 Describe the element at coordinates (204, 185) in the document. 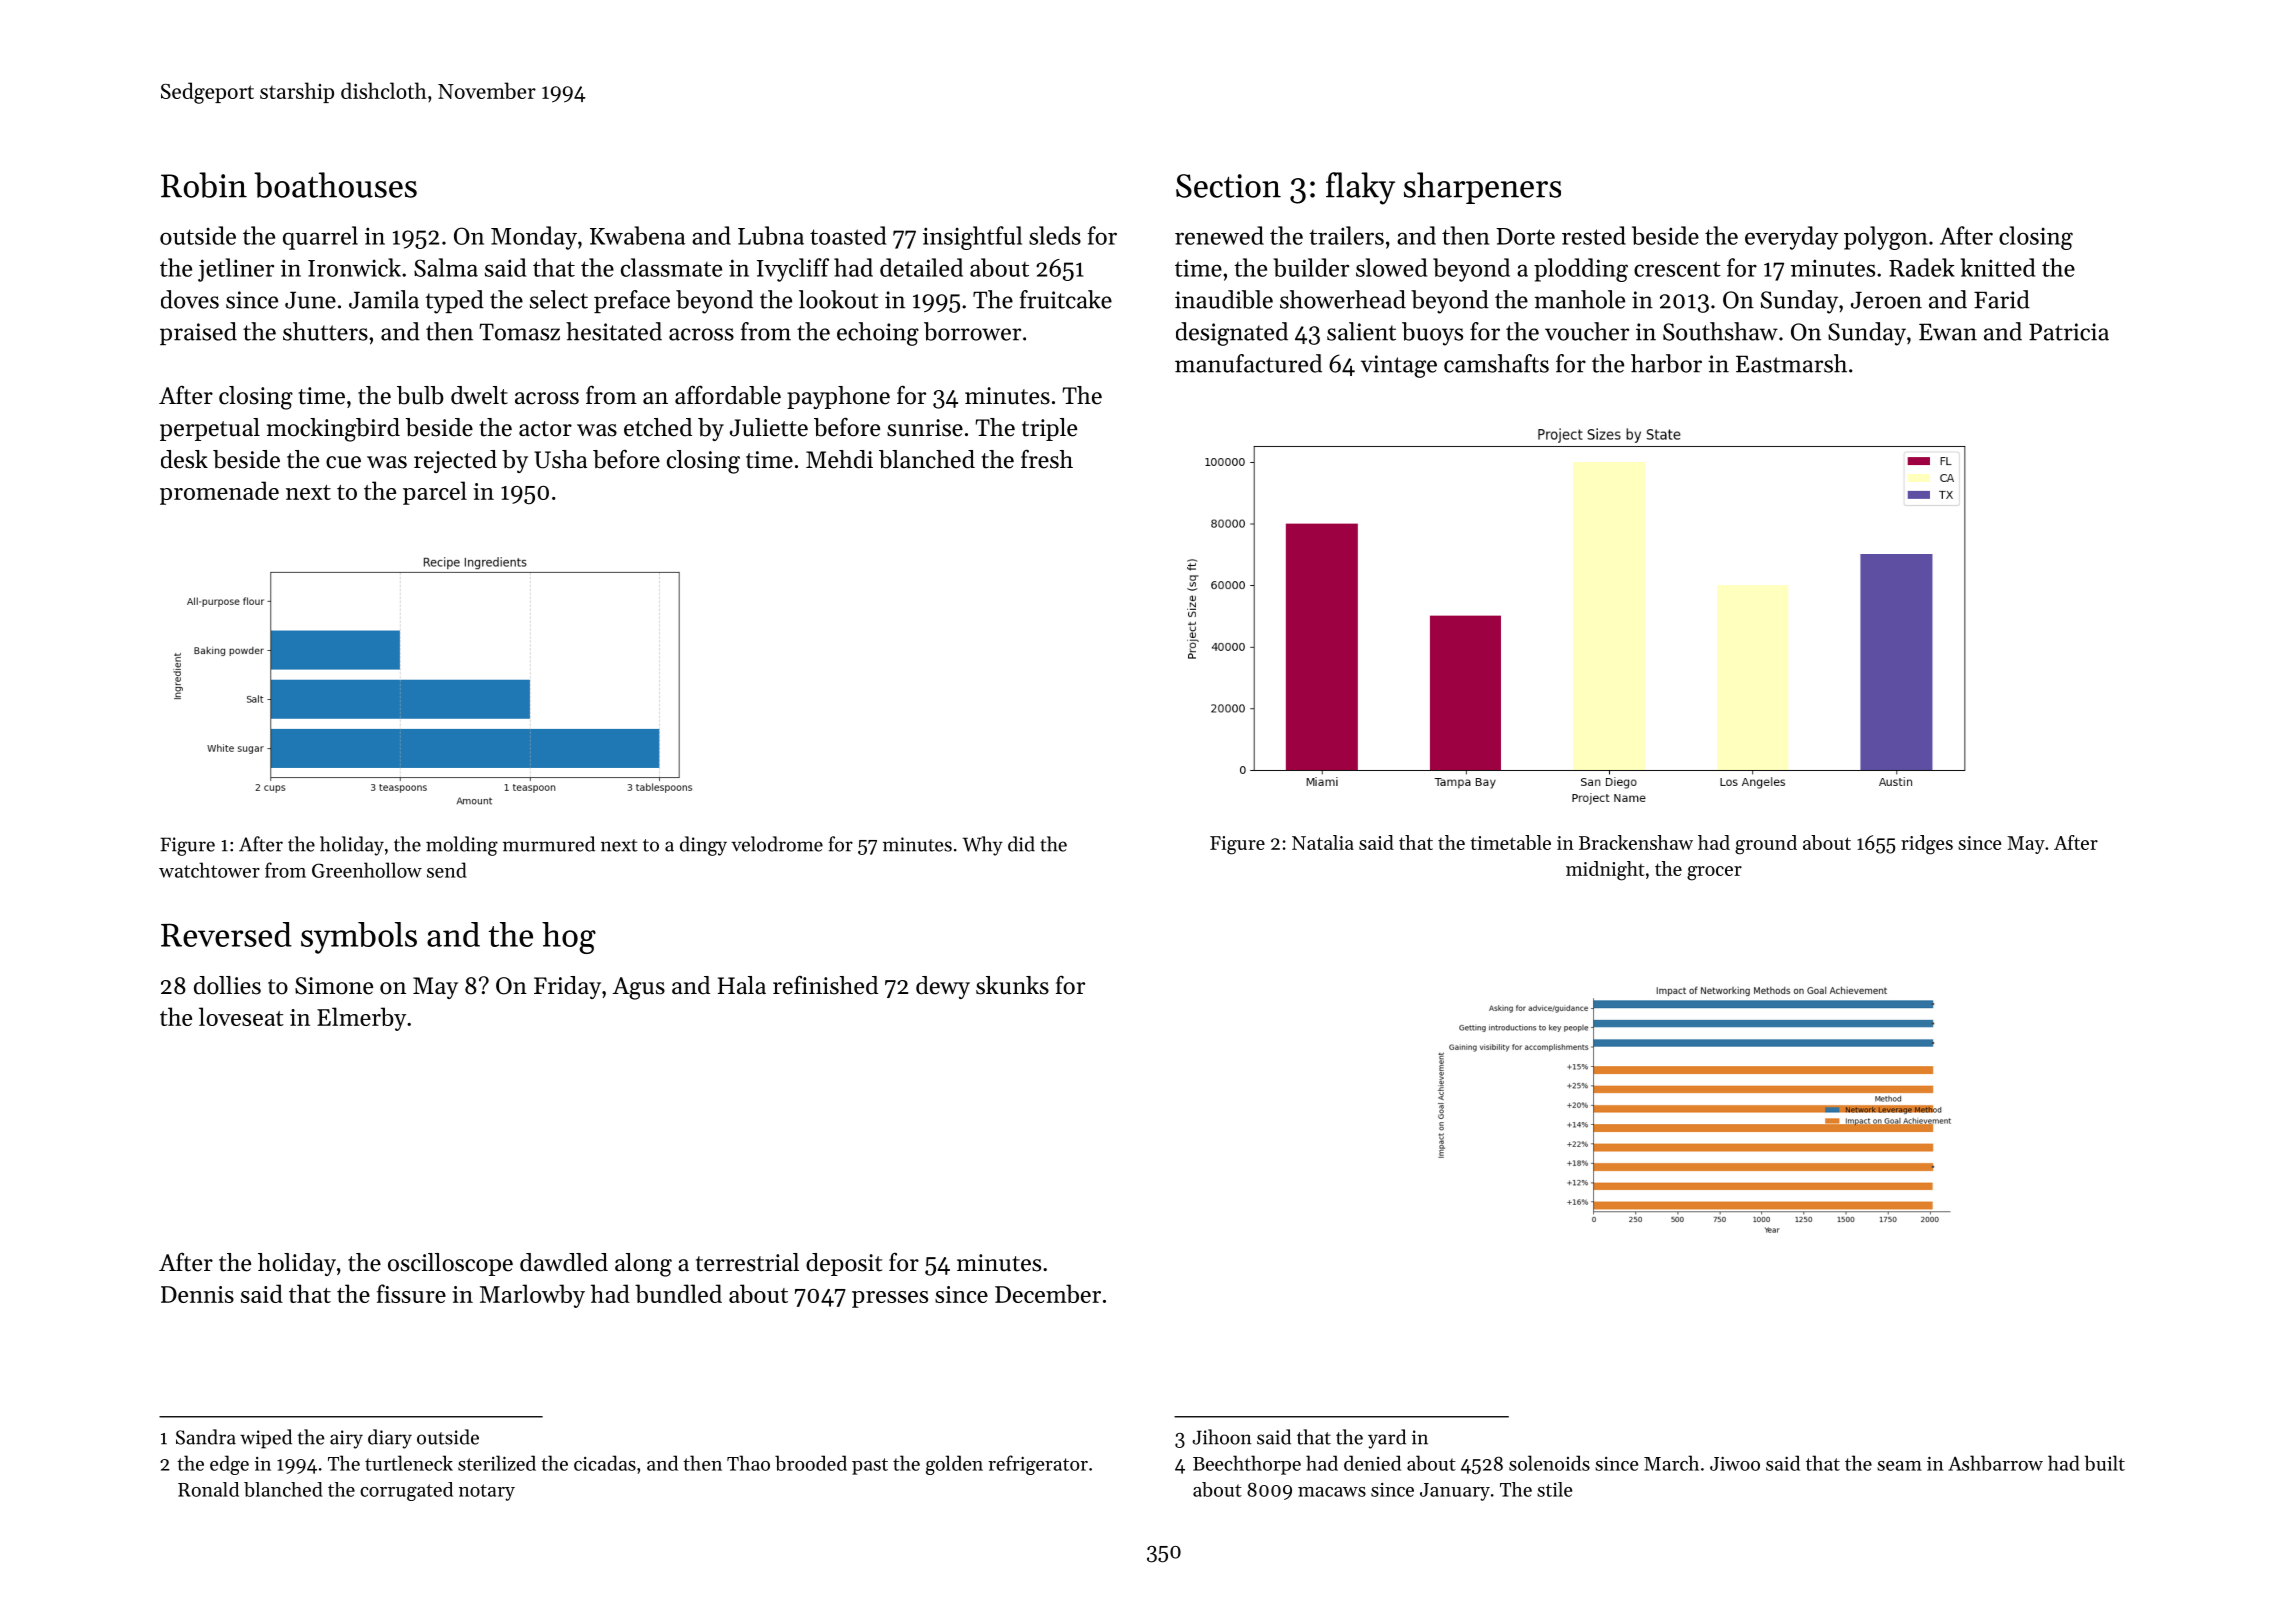

I see `Robin` at that location.
